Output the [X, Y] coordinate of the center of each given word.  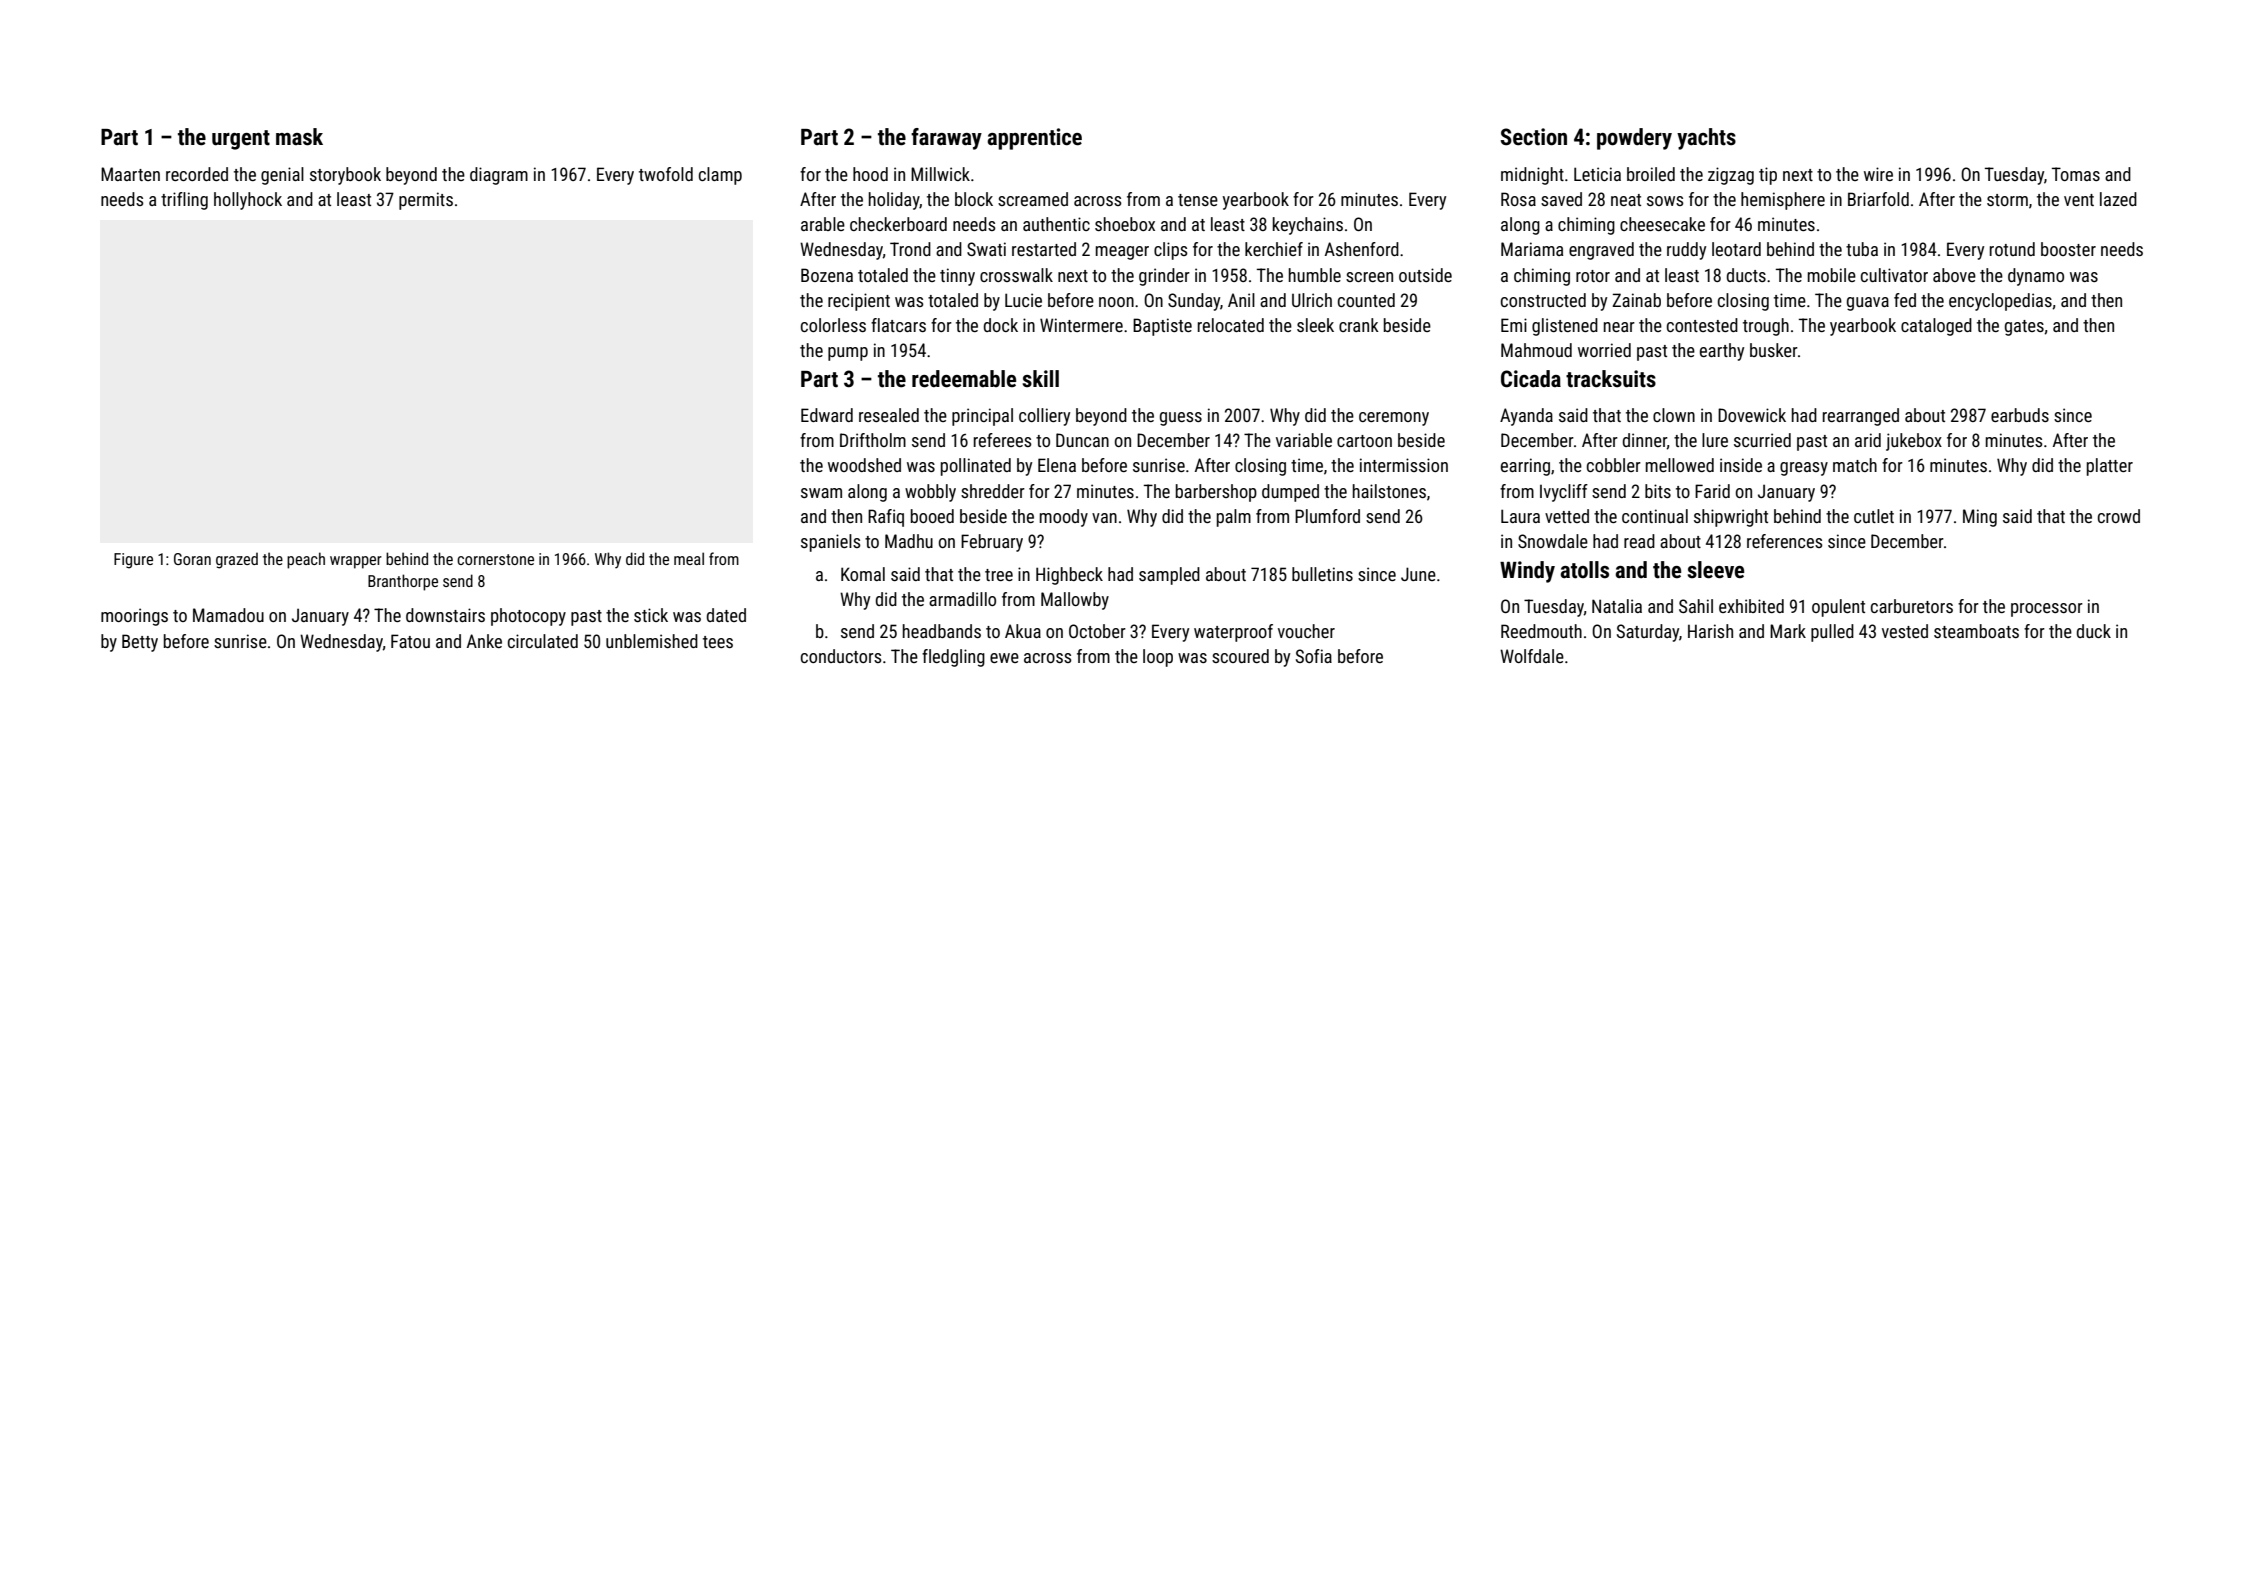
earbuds [2020, 415]
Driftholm [873, 440]
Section [1534, 137]
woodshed [864, 465]
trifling [184, 201]
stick [651, 615]
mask [299, 137]
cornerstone [495, 559]
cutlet [1874, 516]
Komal [863, 574]
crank [1359, 325]
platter [2110, 467]
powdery [1634, 139]
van [1104, 518]
